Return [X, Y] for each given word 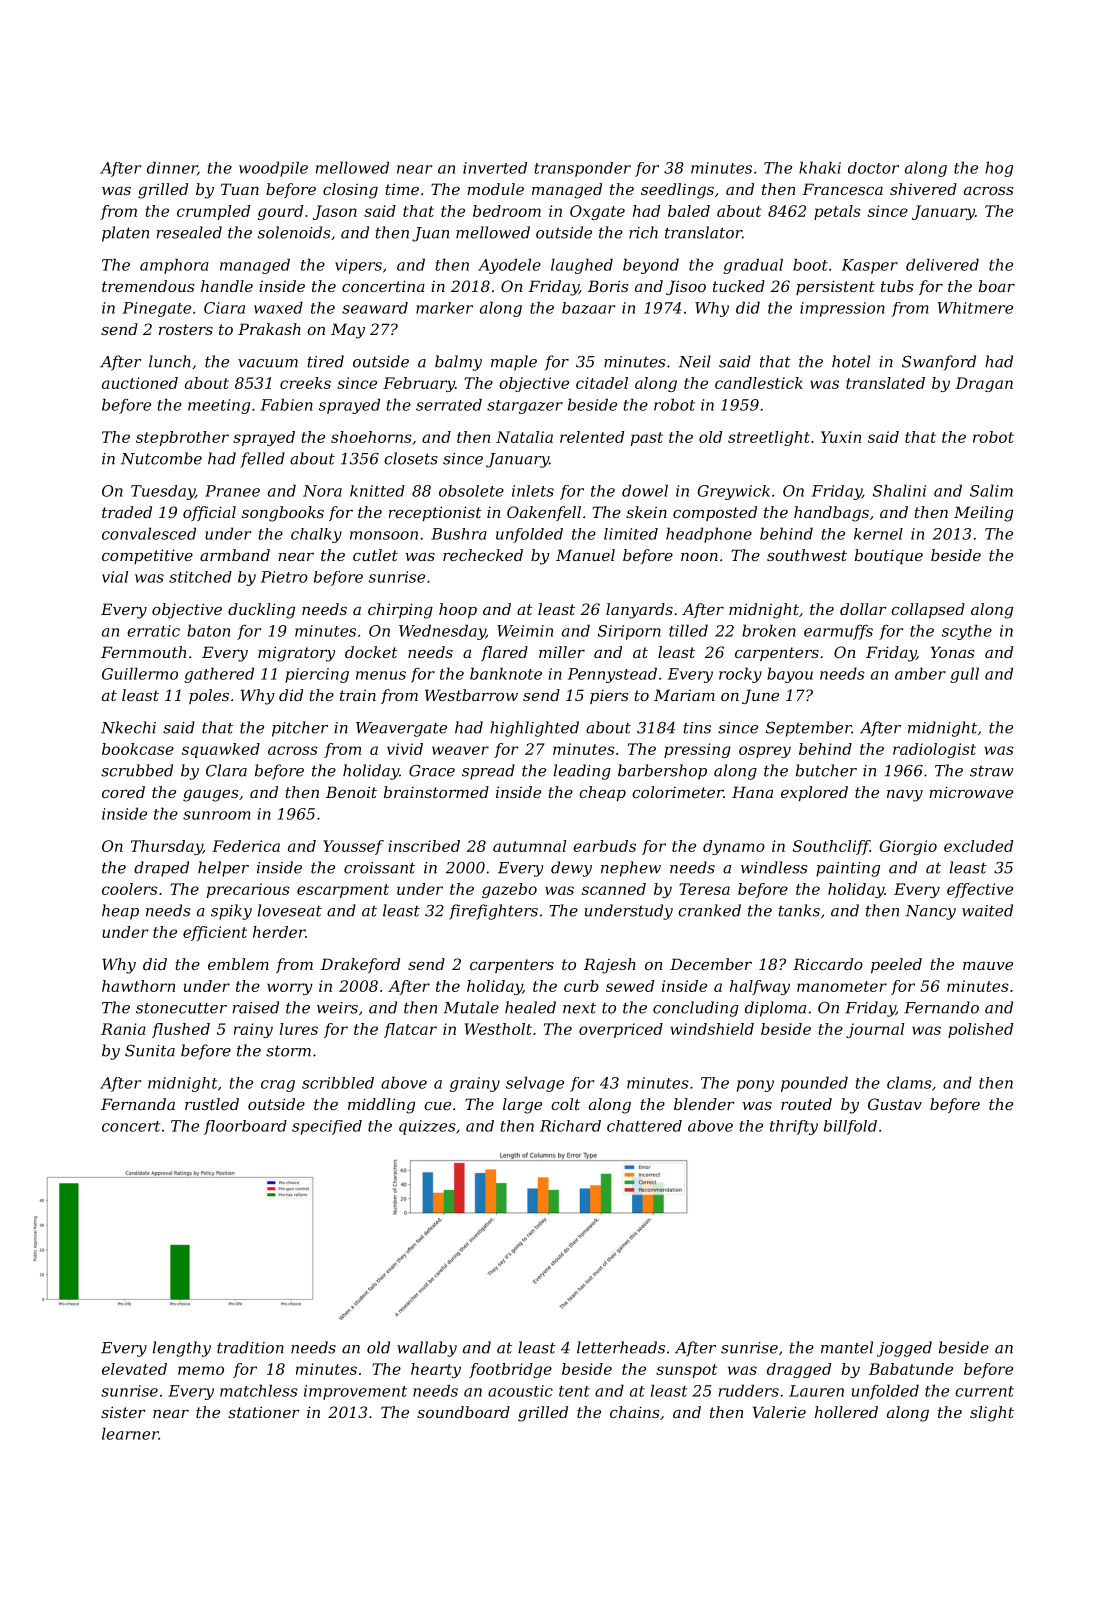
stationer [264, 1412]
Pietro [284, 577]
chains [635, 1412]
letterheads [621, 1347]
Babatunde [911, 1369]
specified [327, 1127]
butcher [826, 770]
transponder [583, 169]
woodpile [273, 169]
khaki [820, 167]
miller [562, 652]
